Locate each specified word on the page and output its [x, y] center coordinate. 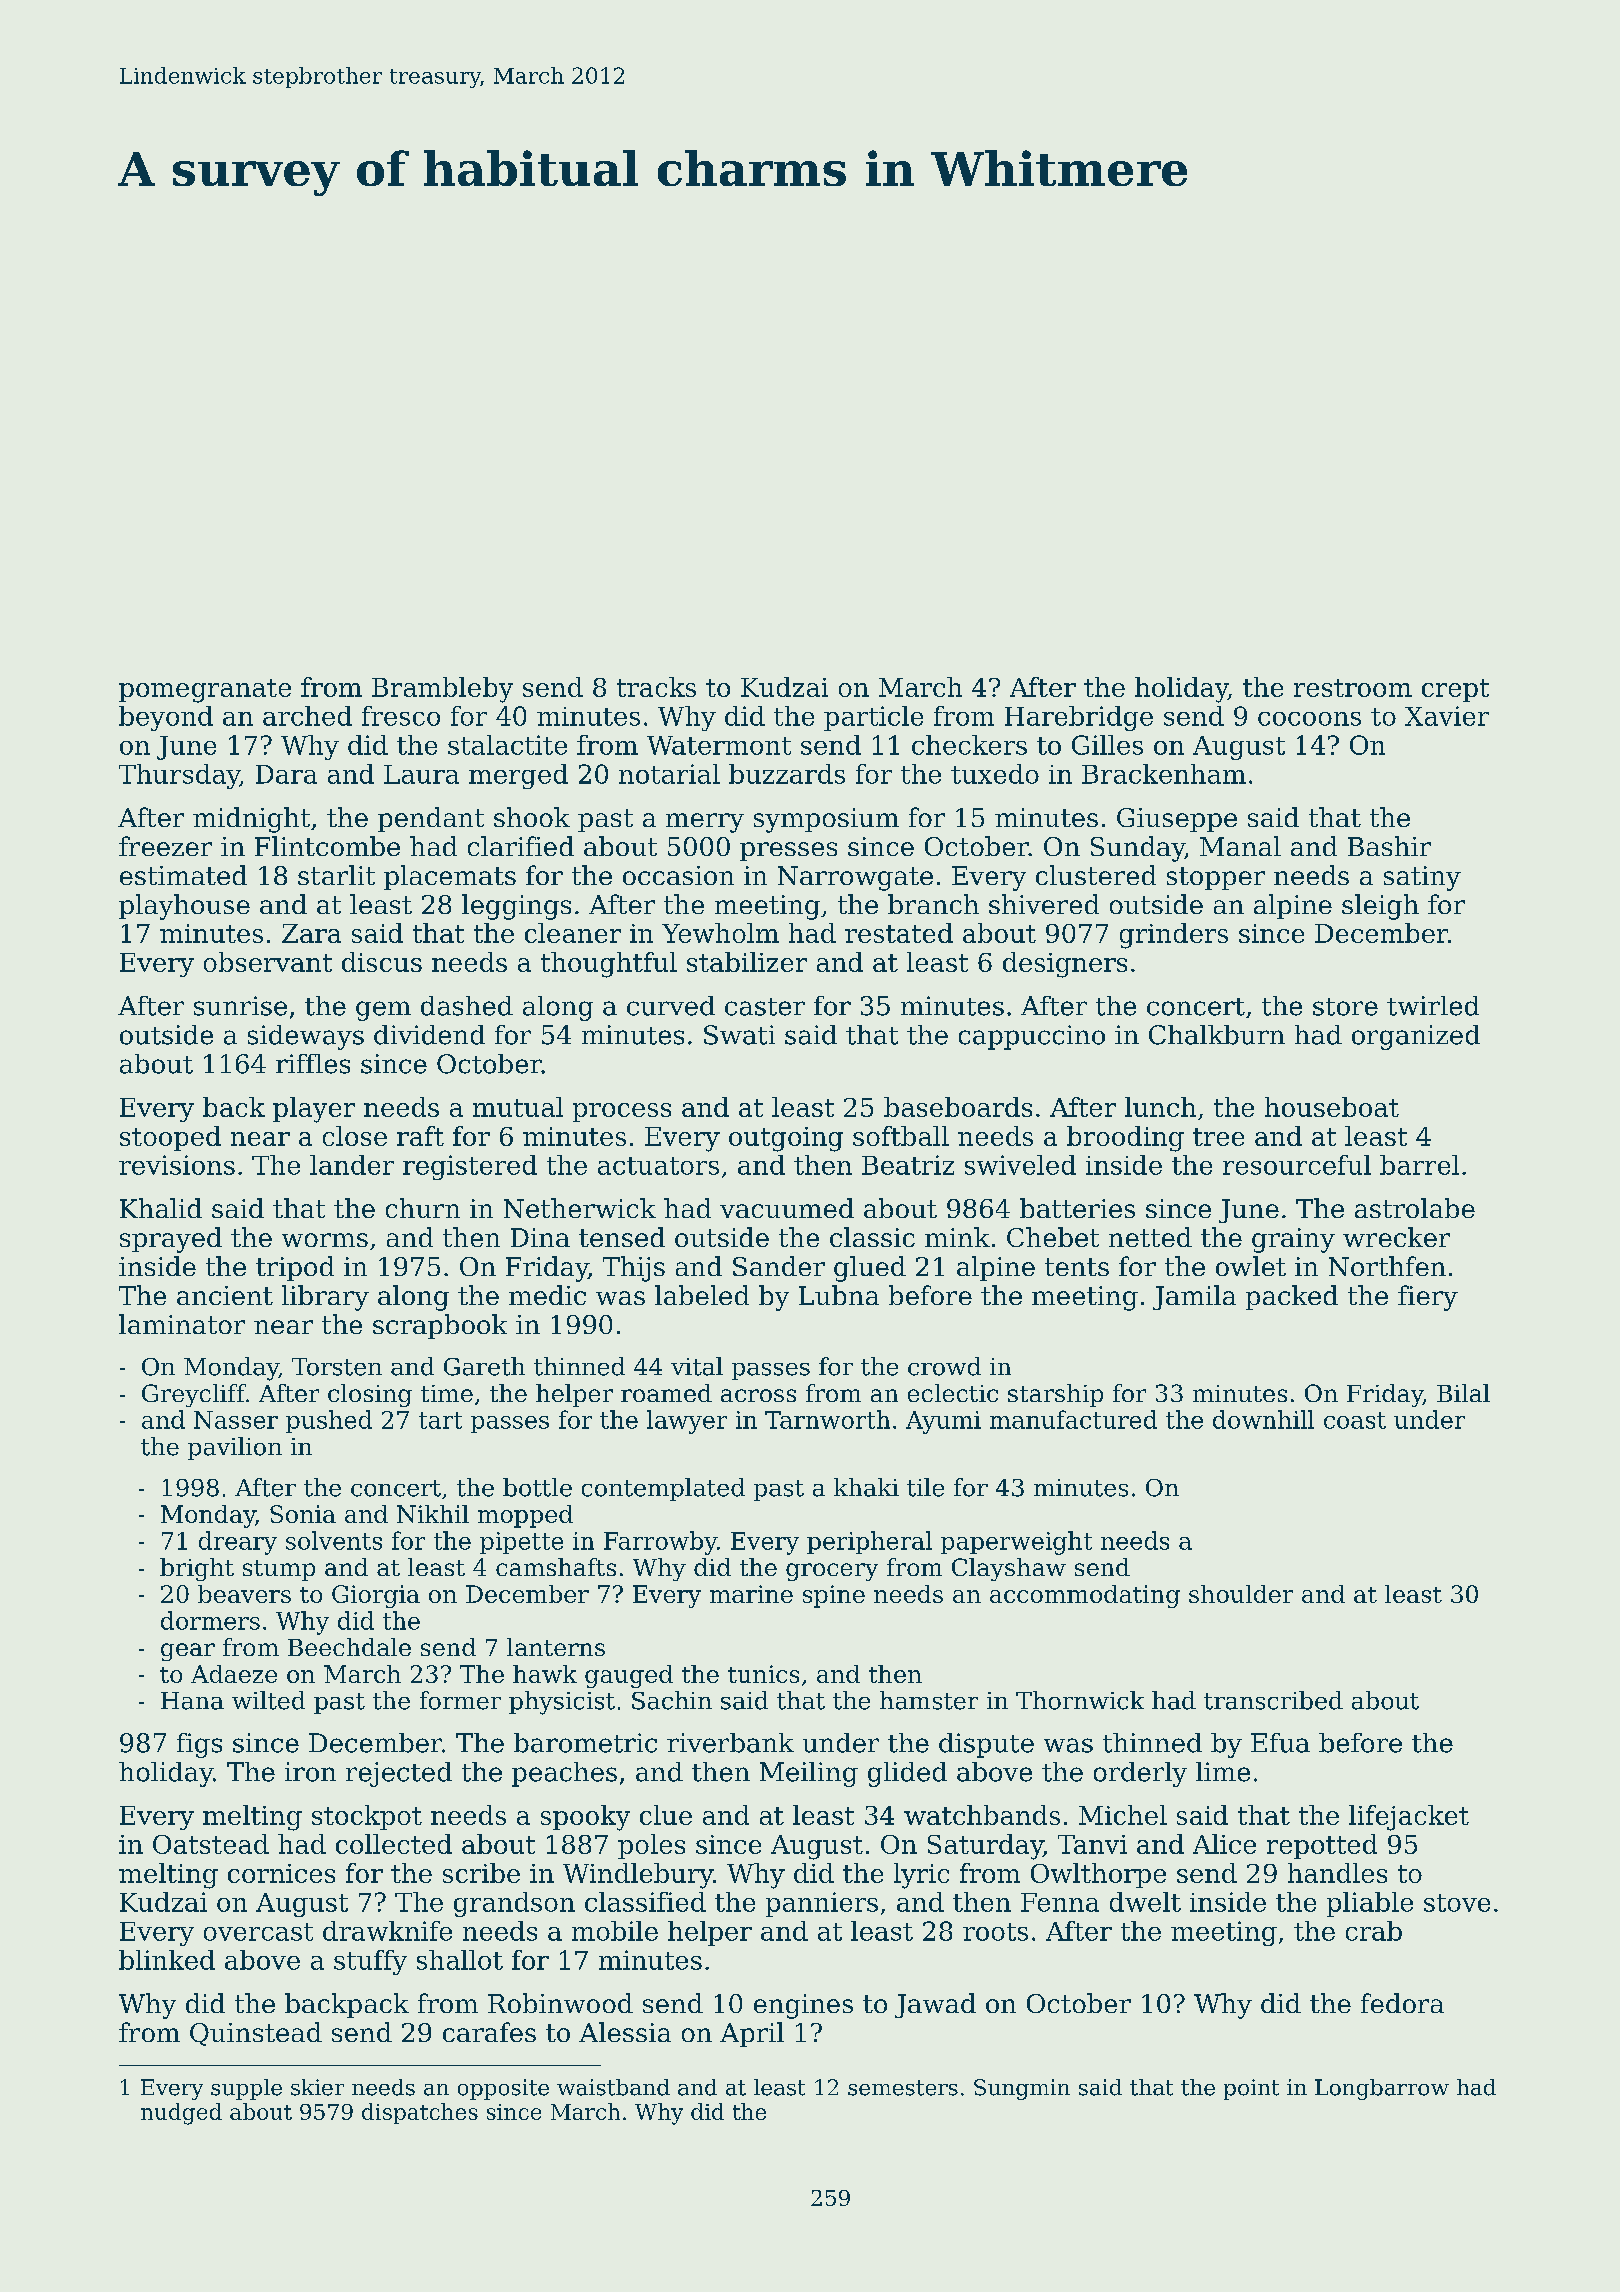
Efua [1280, 1743]
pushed [329, 1421]
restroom [1353, 688]
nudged [181, 2114]
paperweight [1016, 1543]
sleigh [1380, 907]
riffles [313, 1064]
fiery [1428, 1298]
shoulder [1241, 1594]
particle [873, 718]
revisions [177, 1165]
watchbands [982, 1815]
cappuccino [1032, 1037]
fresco [401, 716]
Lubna [839, 1295]
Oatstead [211, 1844]
